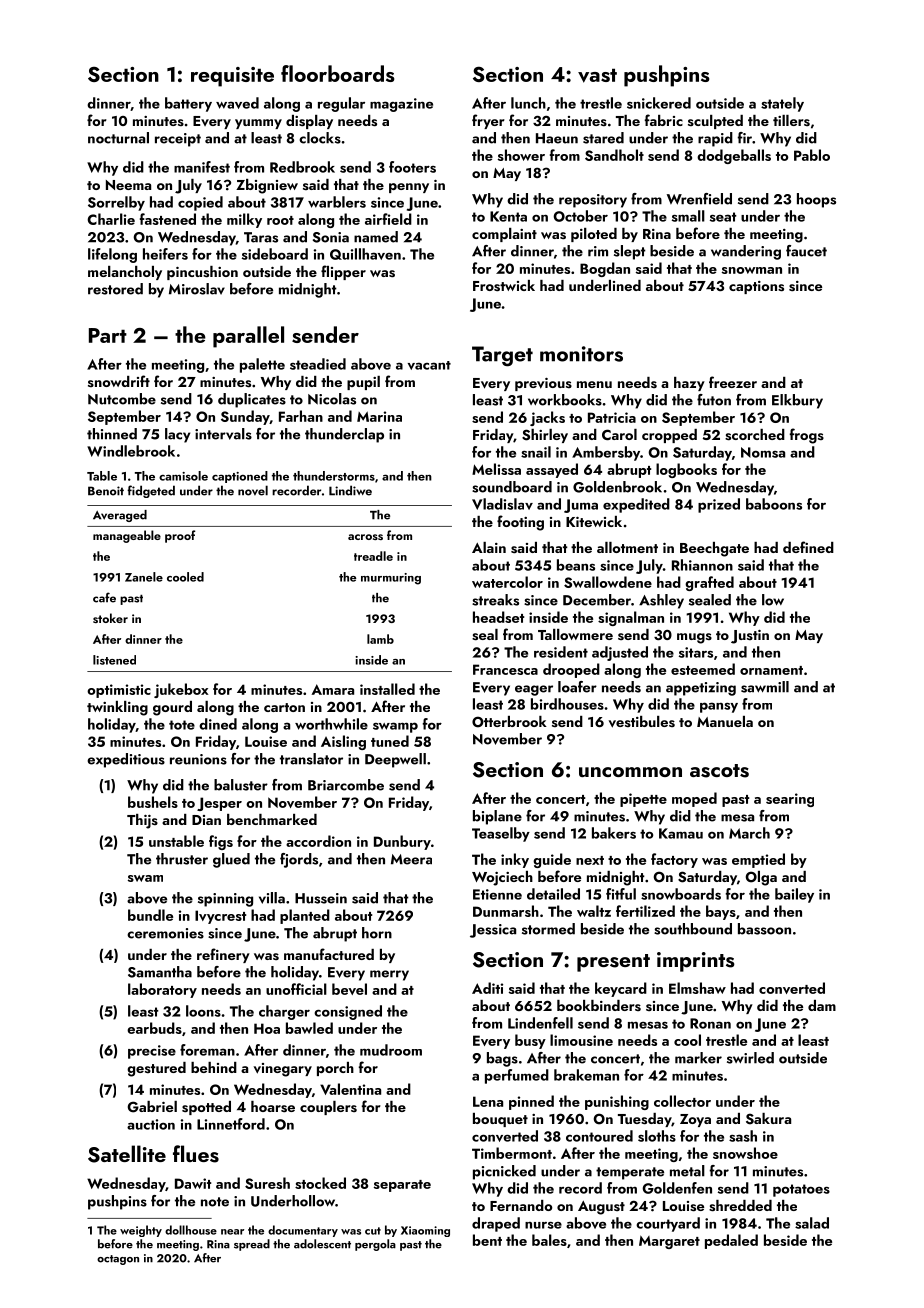  What do you see at coordinates (765, 687) in the image?
I see `sawmill` at bounding box center [765, 687].
